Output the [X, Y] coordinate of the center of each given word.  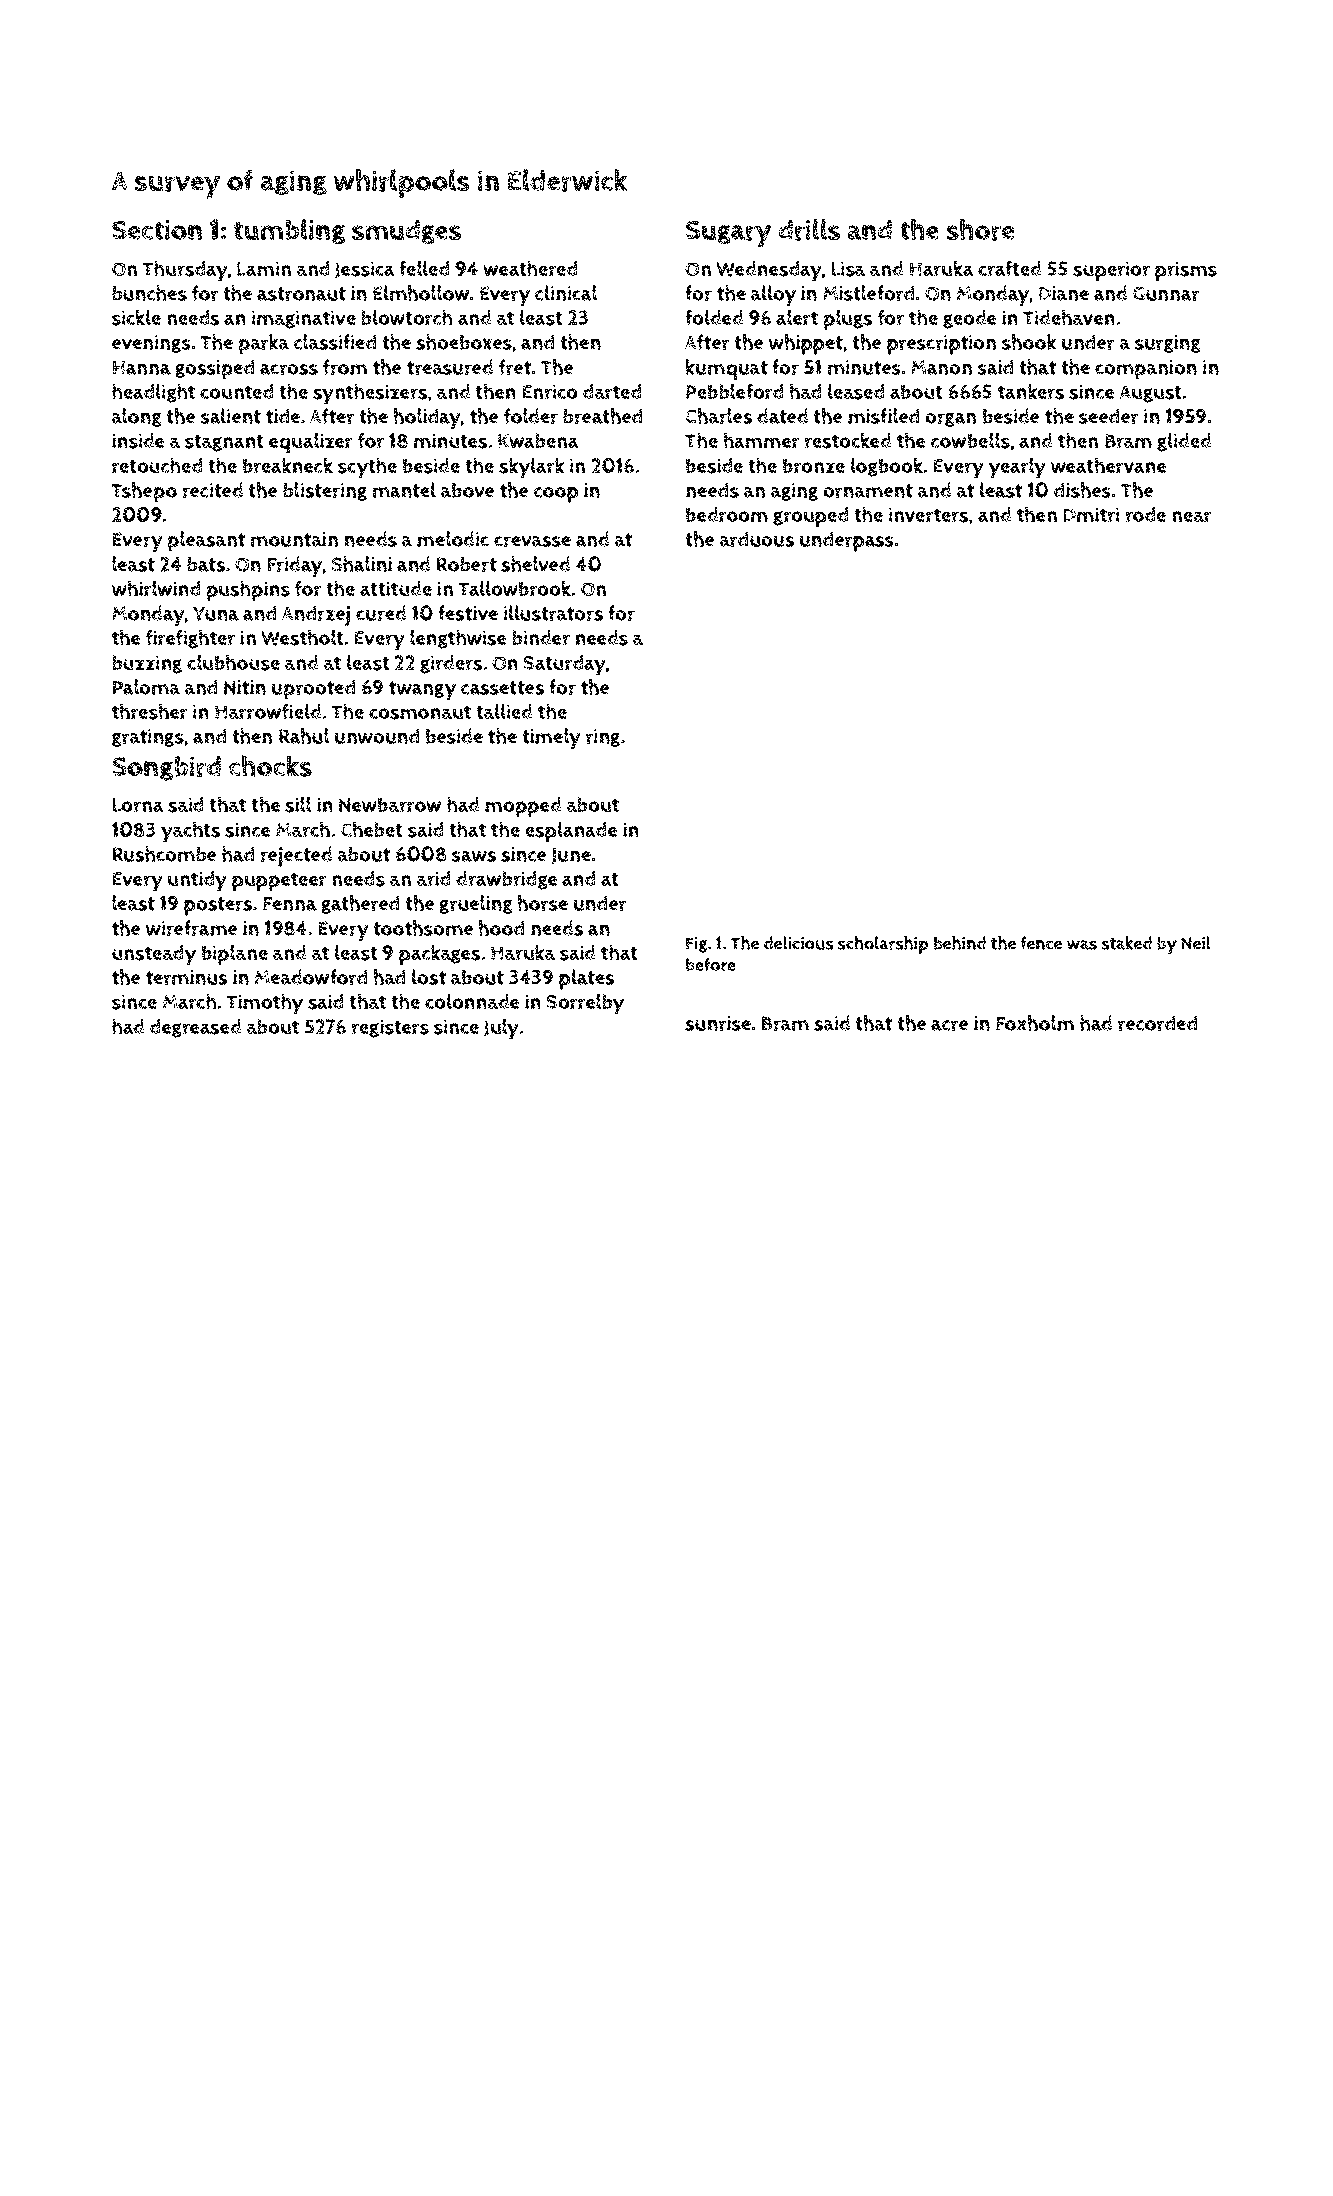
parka [264, 344]
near [1192, 517]
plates [586, 979]
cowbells [970, 441]
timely [551, 738]
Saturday [564, 665]
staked [1127, 943]
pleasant [206, 541]
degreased [195, 1028]
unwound [377, 736]
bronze [814, 466]
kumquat [727, 369]
